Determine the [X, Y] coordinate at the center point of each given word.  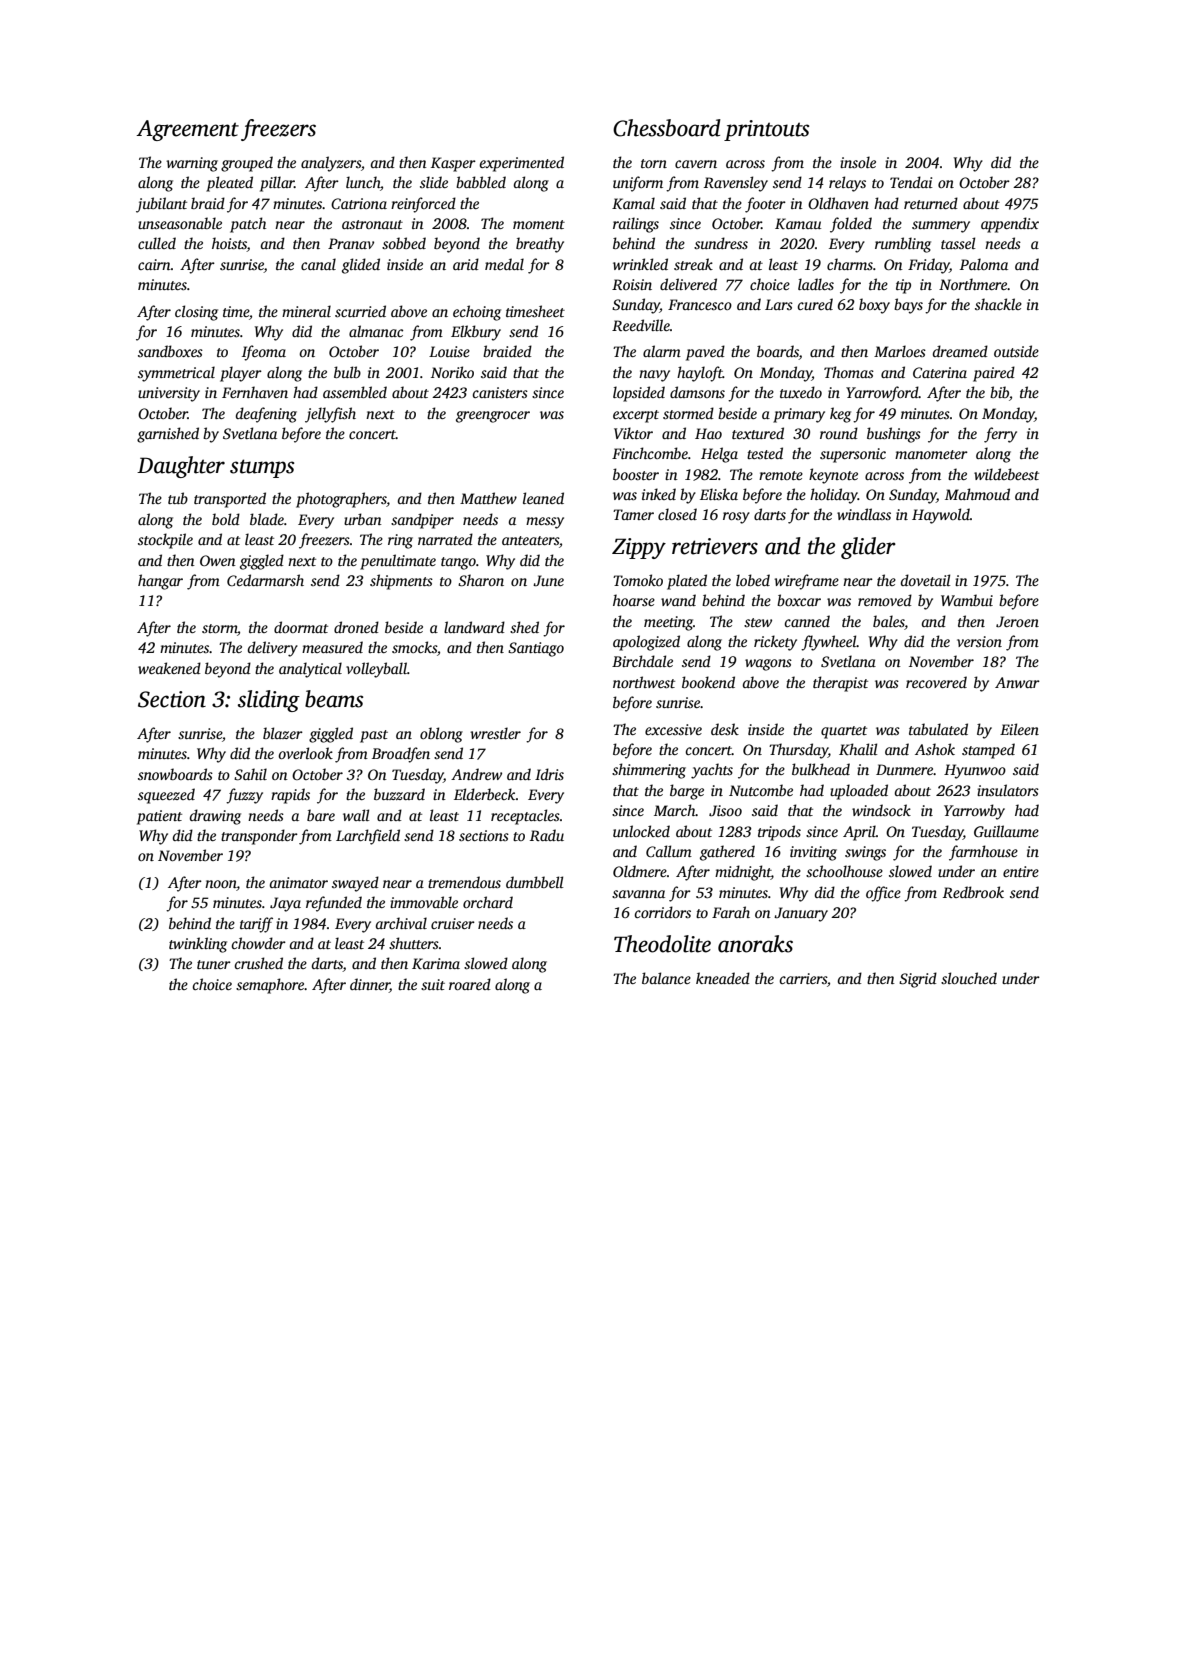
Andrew [476, 774]
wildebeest [1006, 474]
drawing [215, 817]
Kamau [798, 223]
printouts [766, 130]
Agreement [187, 130]
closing [196, 313]
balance [666, 978]
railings [636, 225]
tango [458, 563]
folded [851, 225]
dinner [370, 984]
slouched [969, 978]
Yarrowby [974, 812]
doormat [301, 627]
